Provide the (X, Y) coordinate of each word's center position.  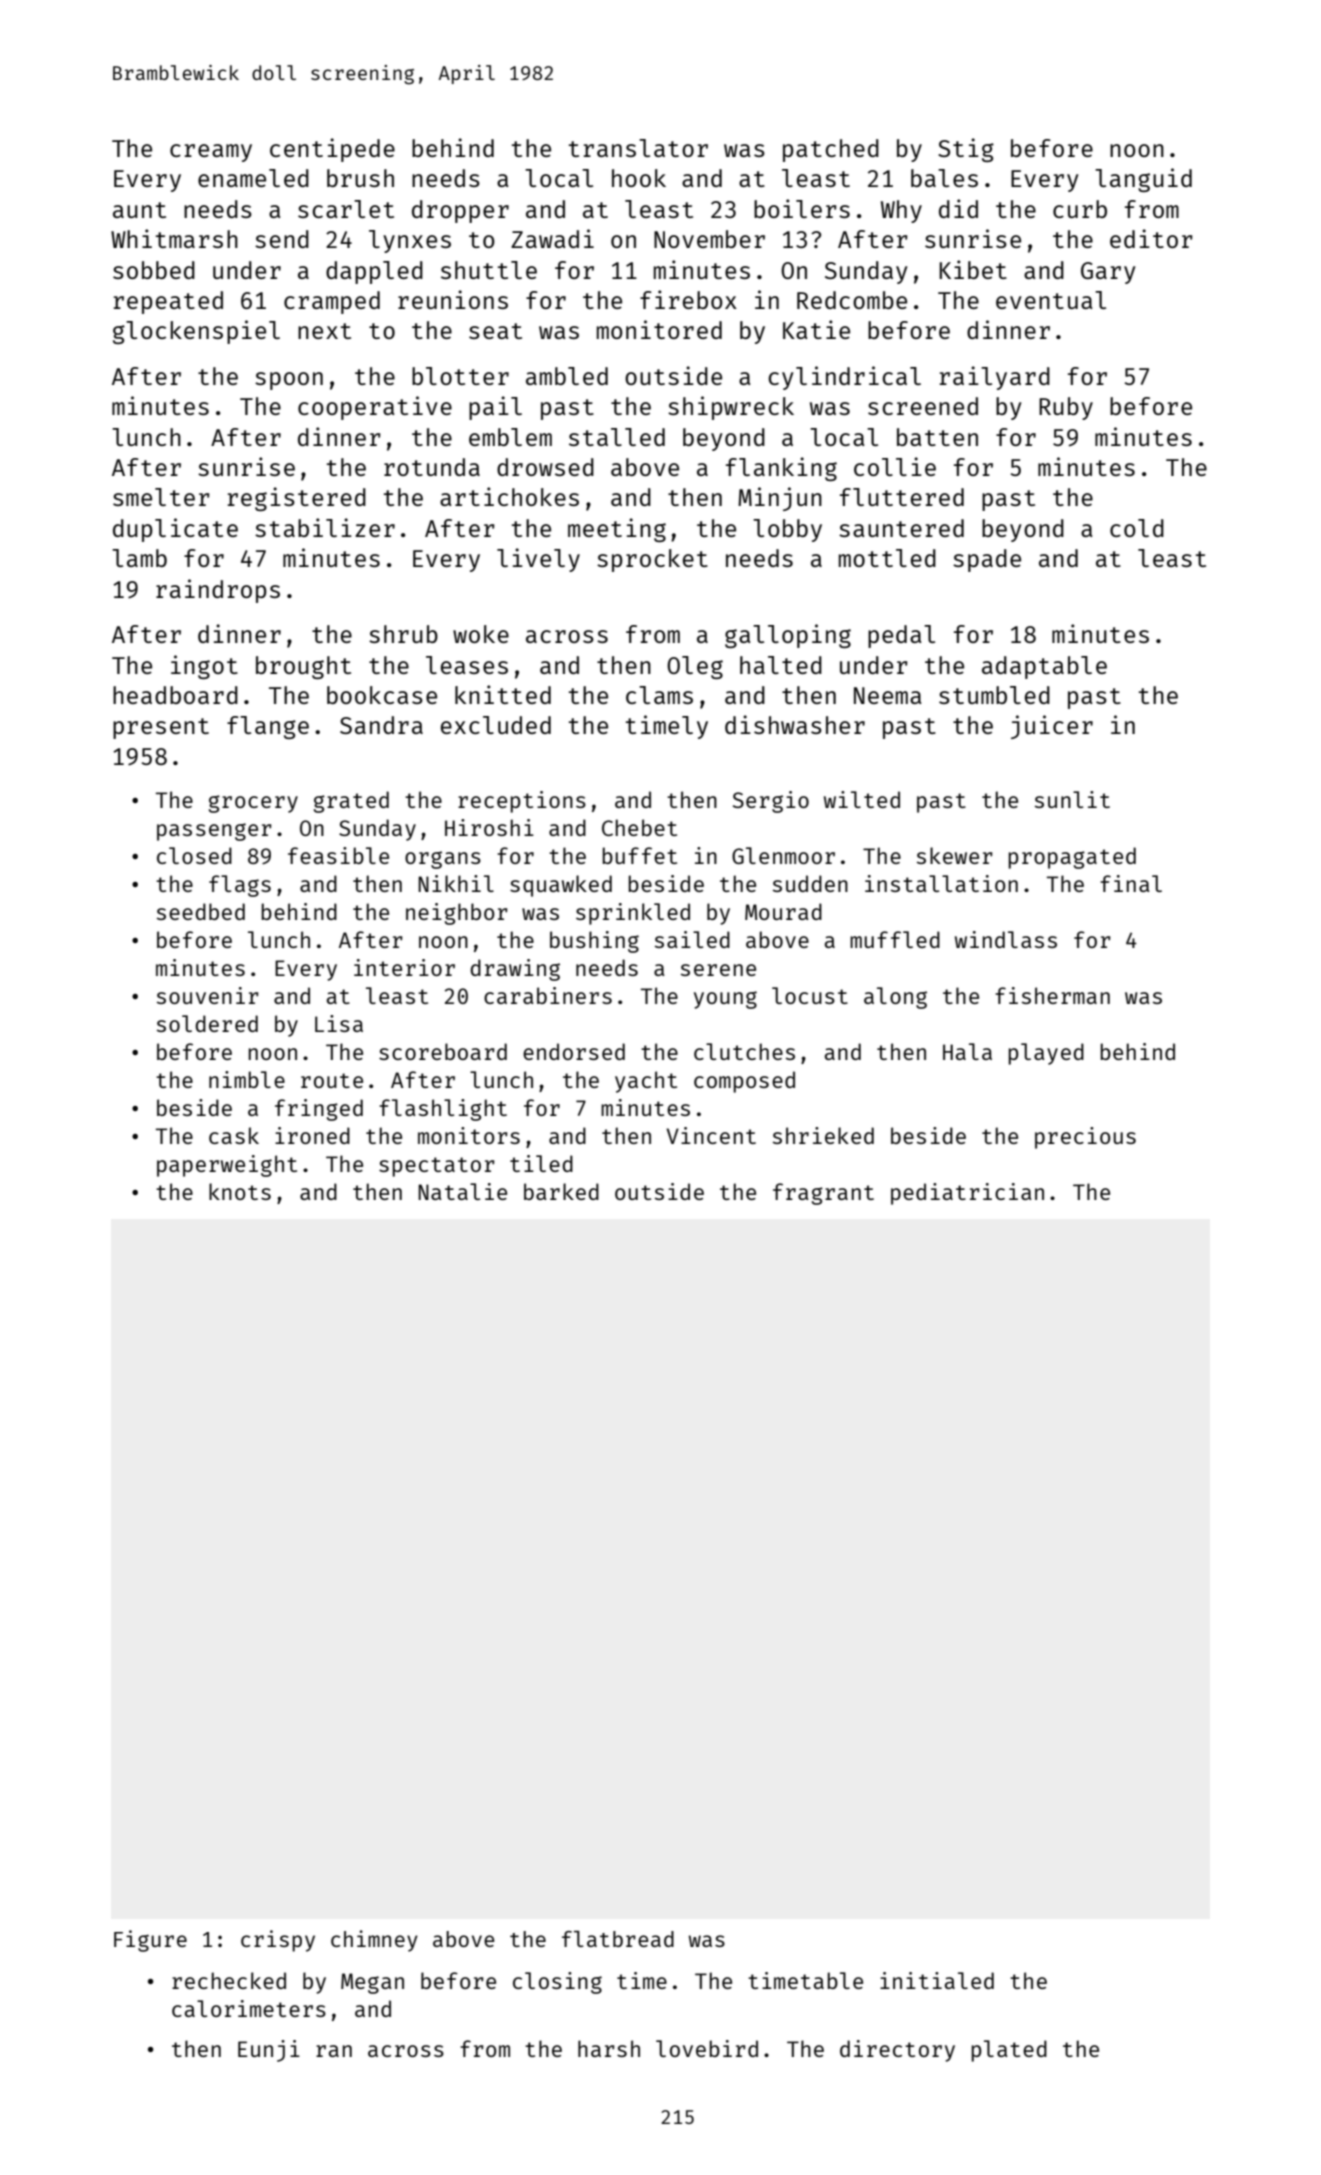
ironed (312, 1135)
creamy (211, 153)
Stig (966, 150)
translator (638, 148)
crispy (278, 1941)
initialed (937, 1980)
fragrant (823, 1194)
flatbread (618, 1939)
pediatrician (967, 1194)
